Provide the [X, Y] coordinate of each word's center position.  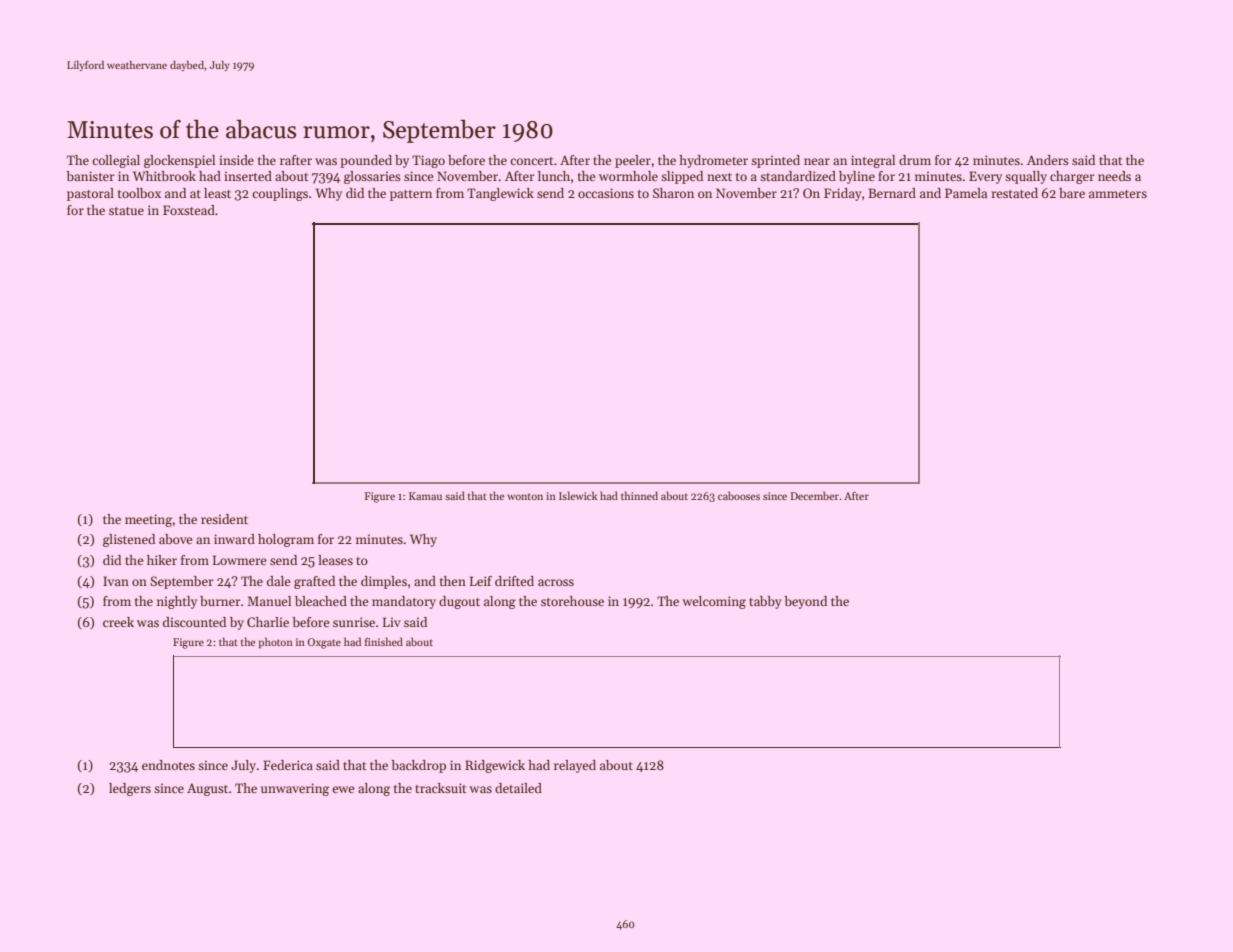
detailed [518, 788]
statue [126, 211]
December [814, 495]
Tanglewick [500, 194]
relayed [575, 766]
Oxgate [324, 643]
